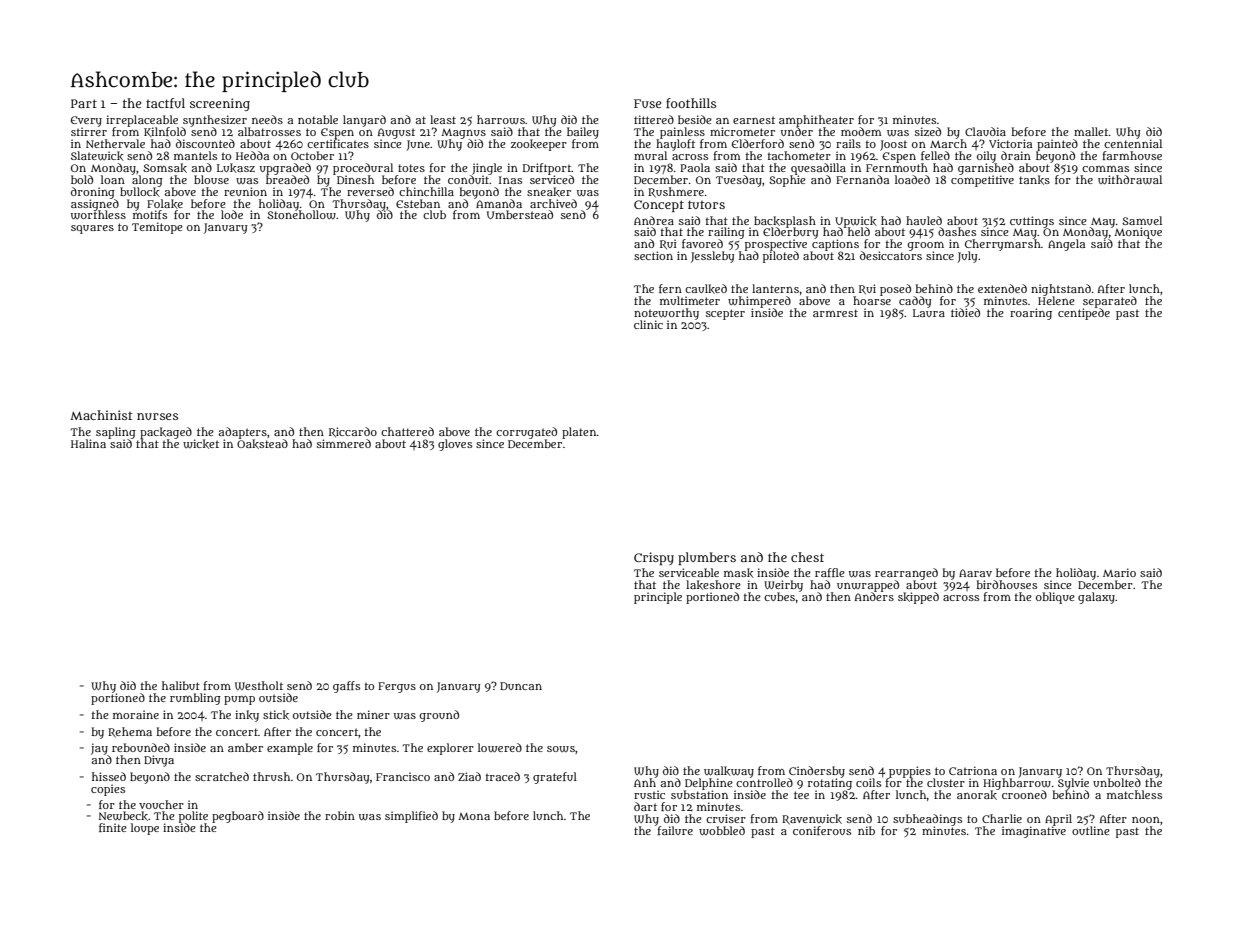 Image resolution: width=1233 pixels, height=952 pixels. What do you see at coordinates (779, 597) in the screenshot?
I see `cubes` at bounding box center [779, 597].
